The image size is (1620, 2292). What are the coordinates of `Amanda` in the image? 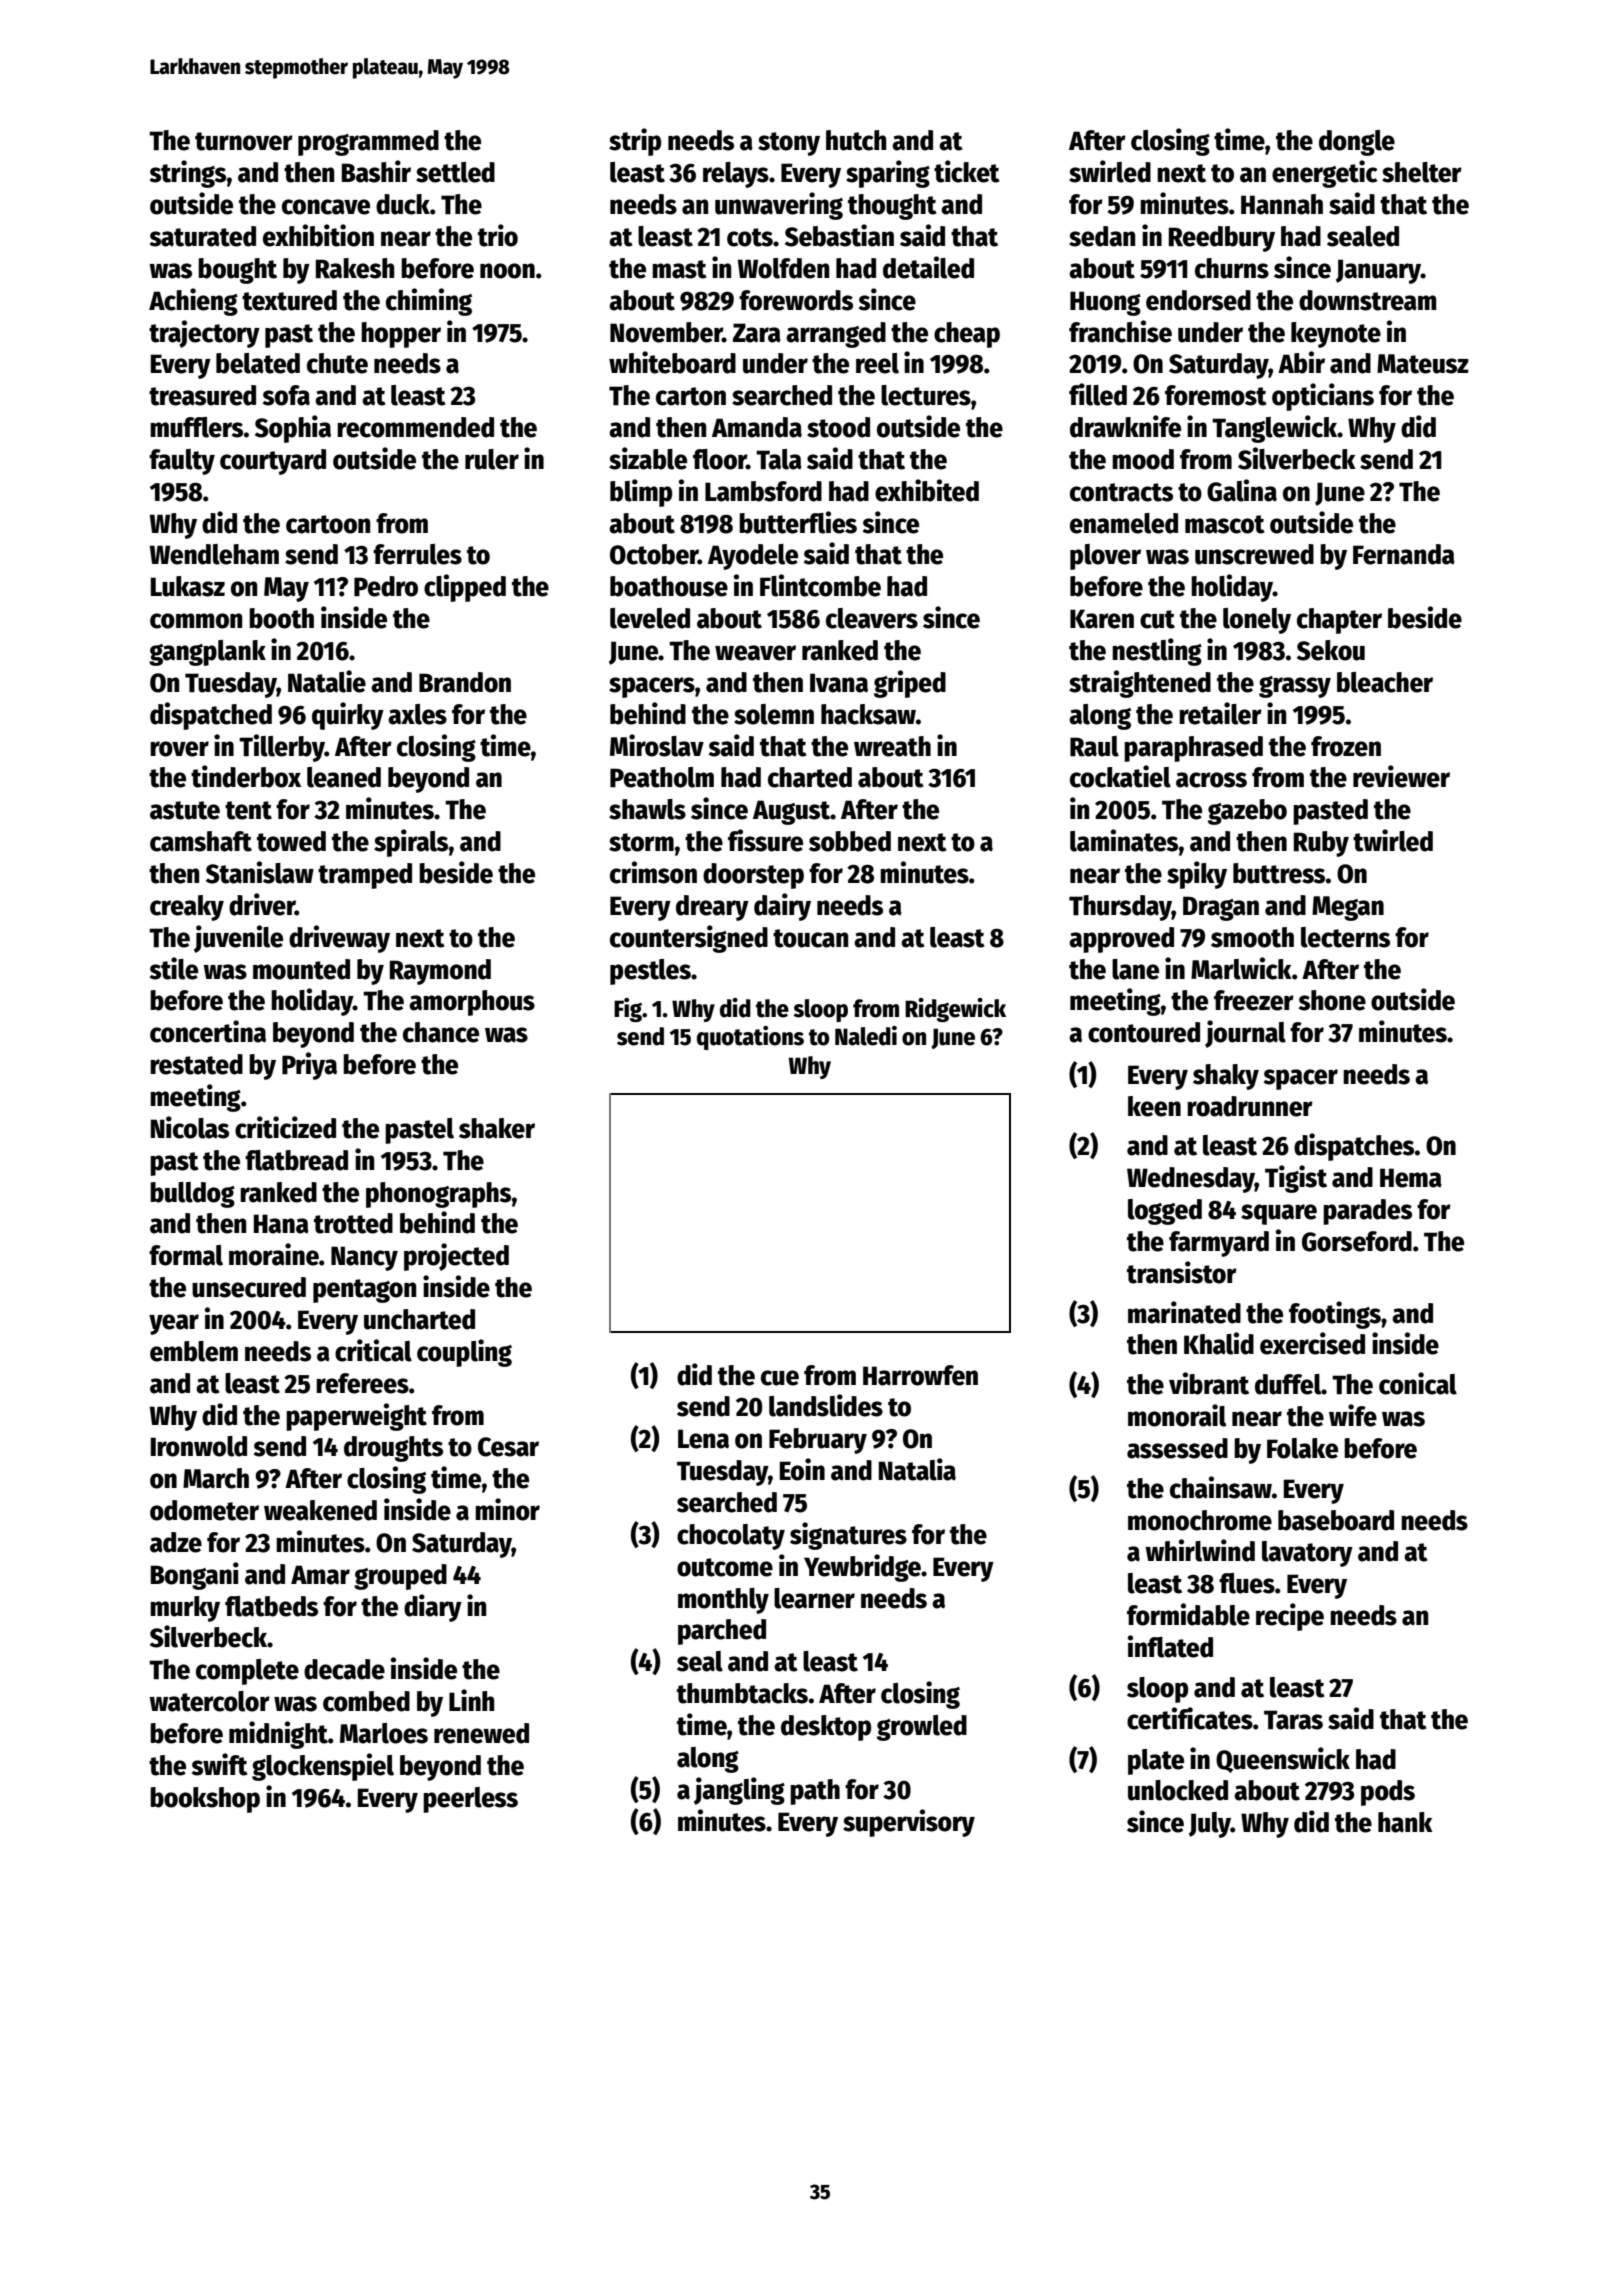 It's located at (757, 427).
